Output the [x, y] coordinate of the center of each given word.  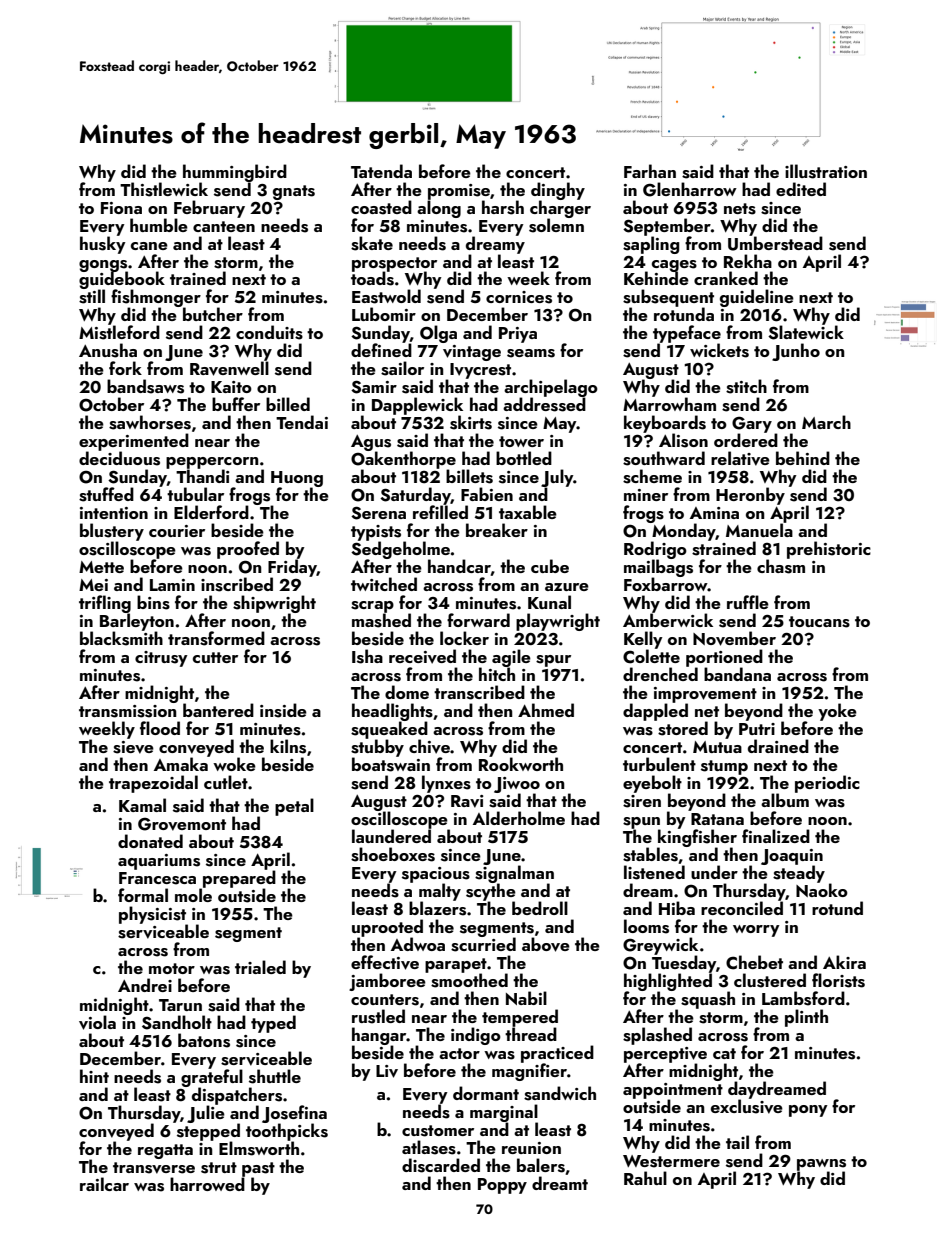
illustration [826, 171]
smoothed [469, 980]
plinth [806, 1018]
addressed [544, 405]
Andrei [145, 985]
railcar [104, 1184]
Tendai [302, 422]
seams [531, 353]
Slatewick [806, 333]
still [92, 297]
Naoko [822, 890]
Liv [387, 1071]
